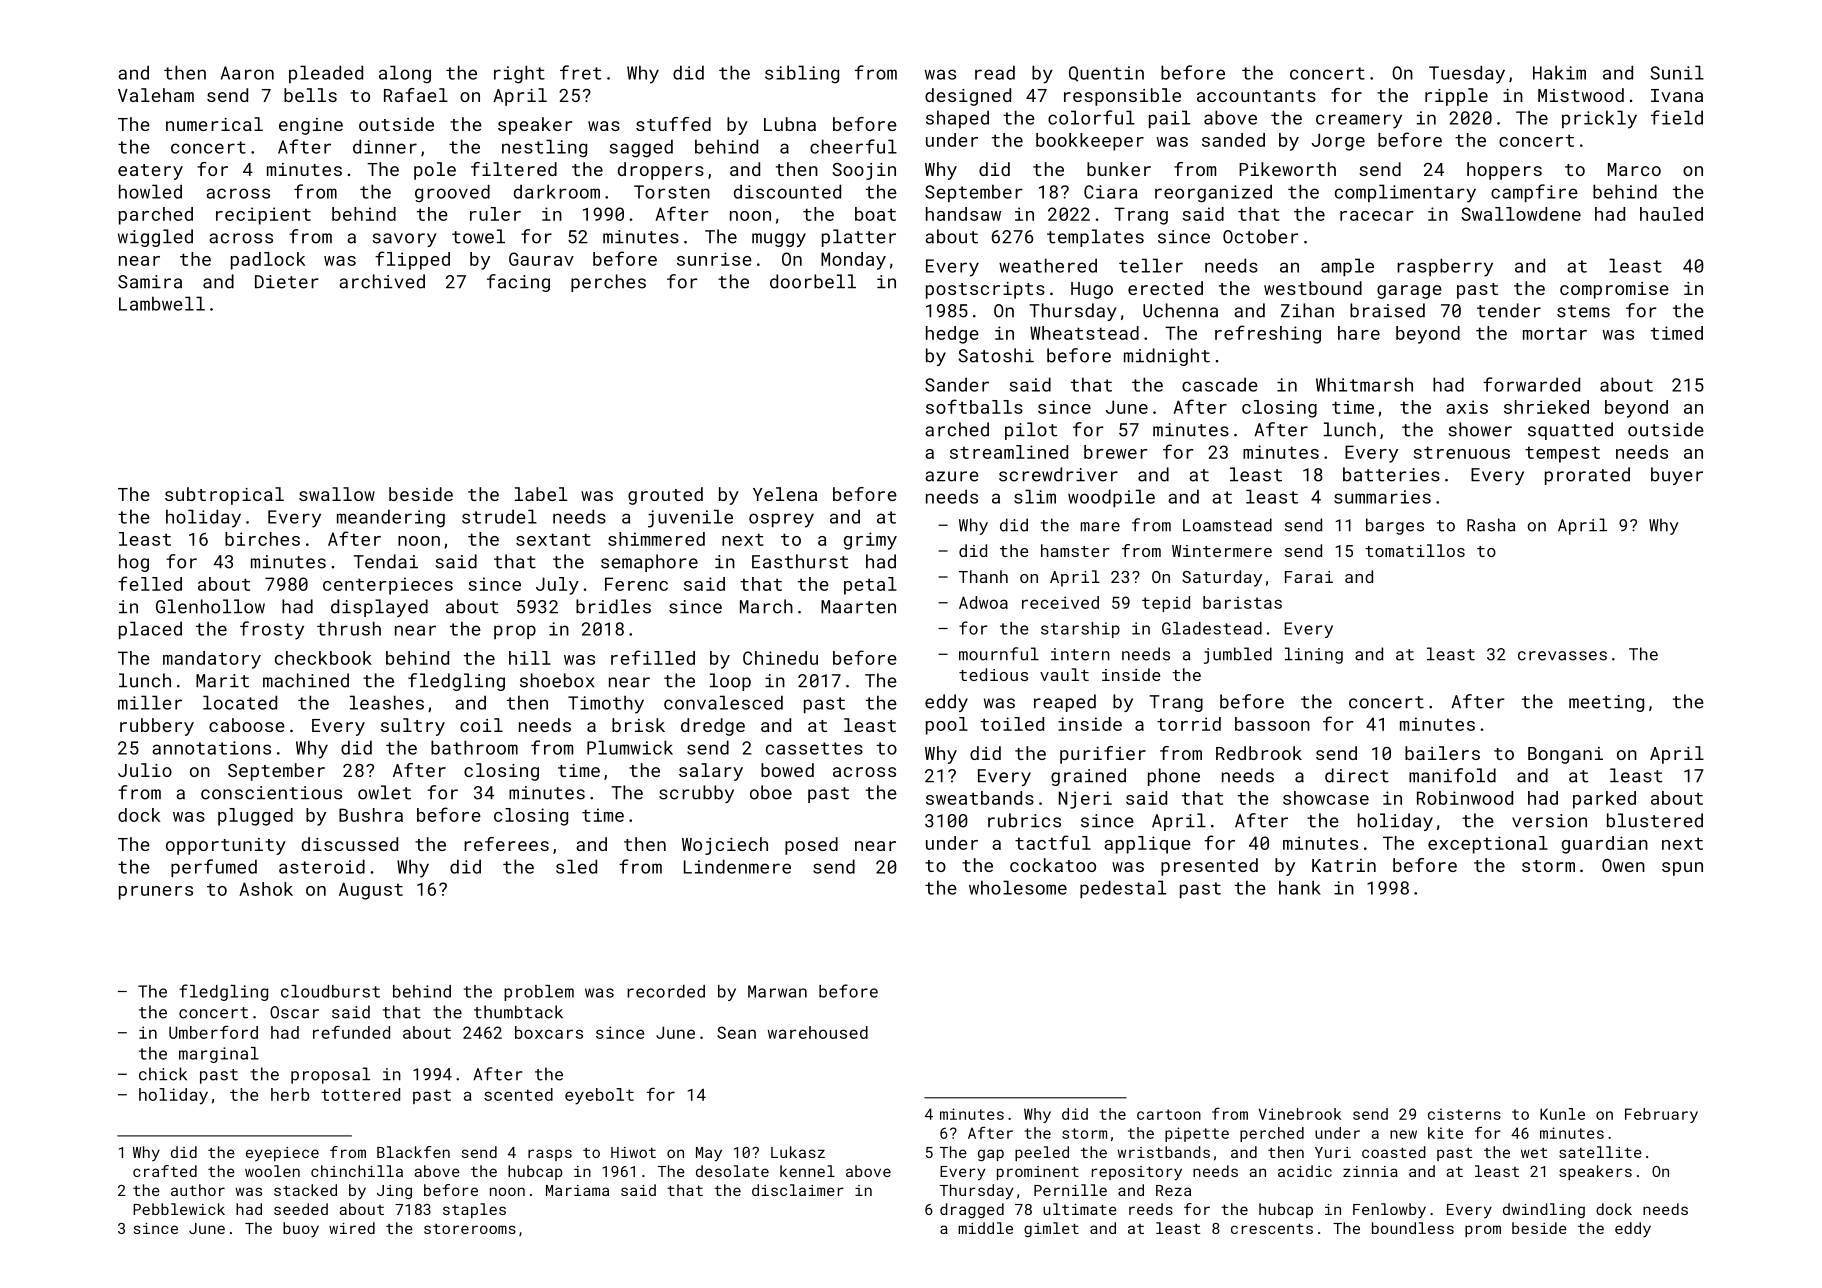 The image size is (1822, 1288). I want to click on hoppers, so click(1504, 171).
